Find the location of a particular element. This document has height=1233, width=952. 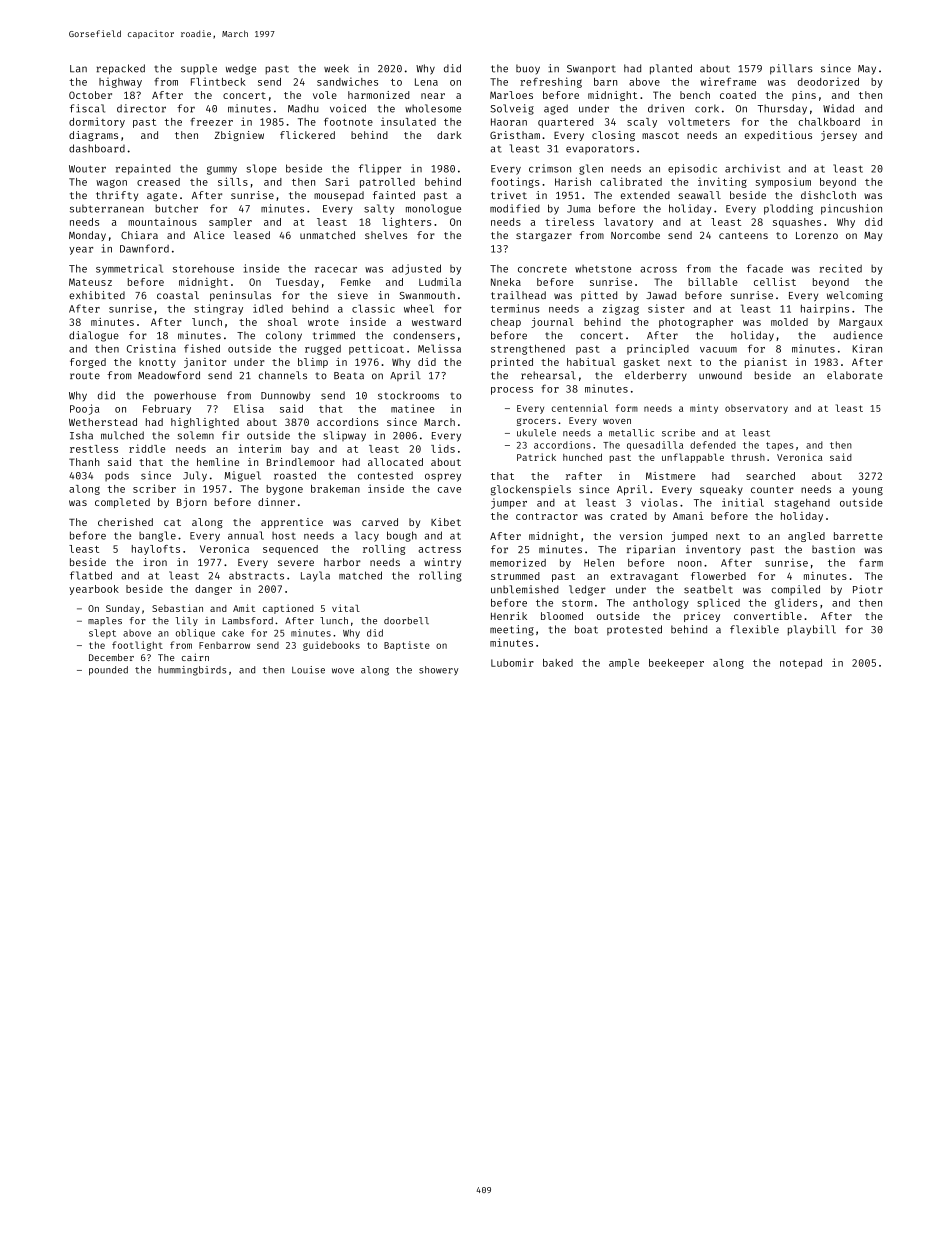

dishcloth is located at coordinates (828, 195).
